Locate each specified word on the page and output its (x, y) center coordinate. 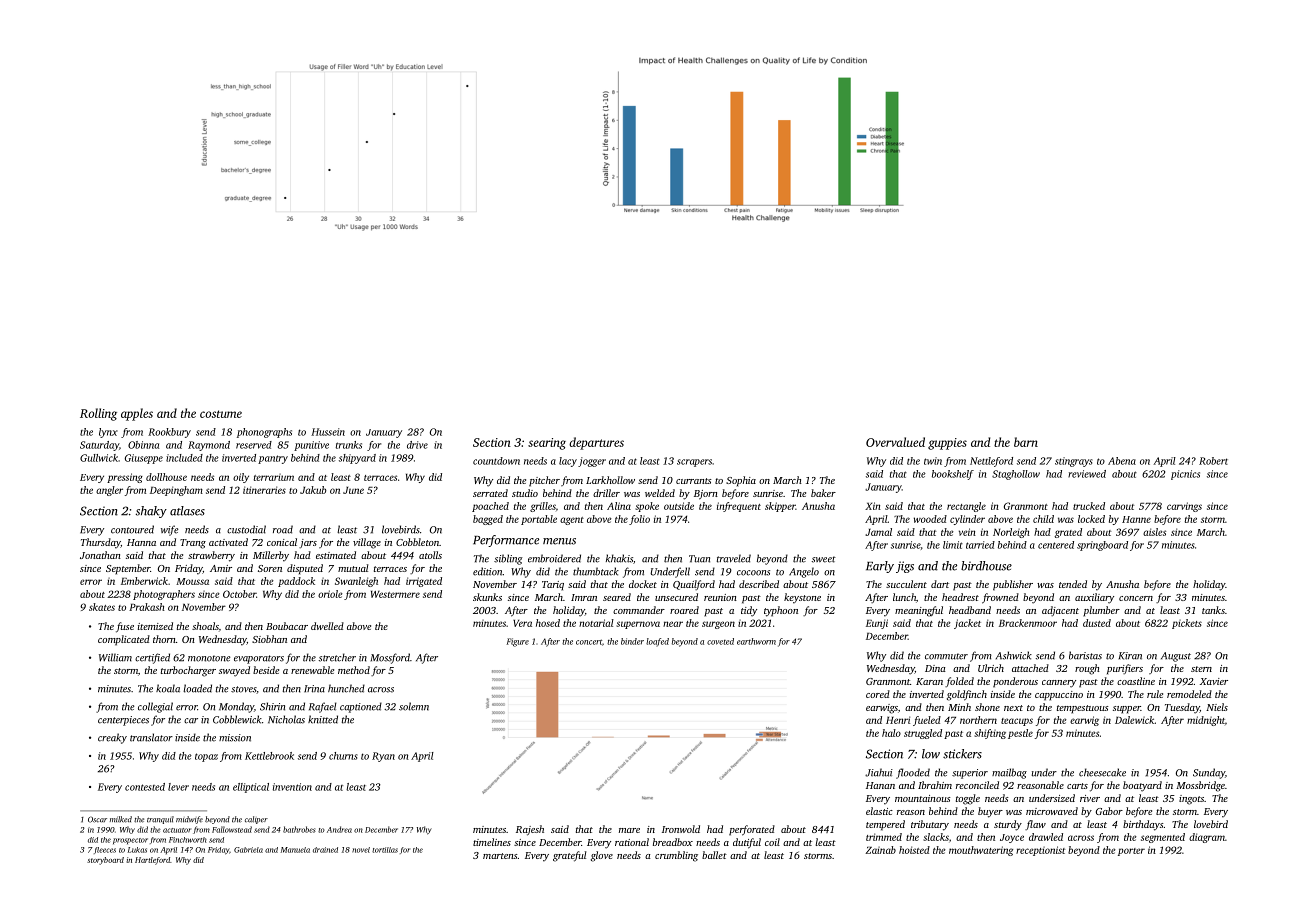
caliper (256, 820)
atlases (187, 511)
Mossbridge (1200, 786)
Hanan (880, 785)
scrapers (694, 463)
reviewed (1087, 474)
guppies (947, 444)
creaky (112, 738)
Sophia (741, 481)
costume (221, 414)
